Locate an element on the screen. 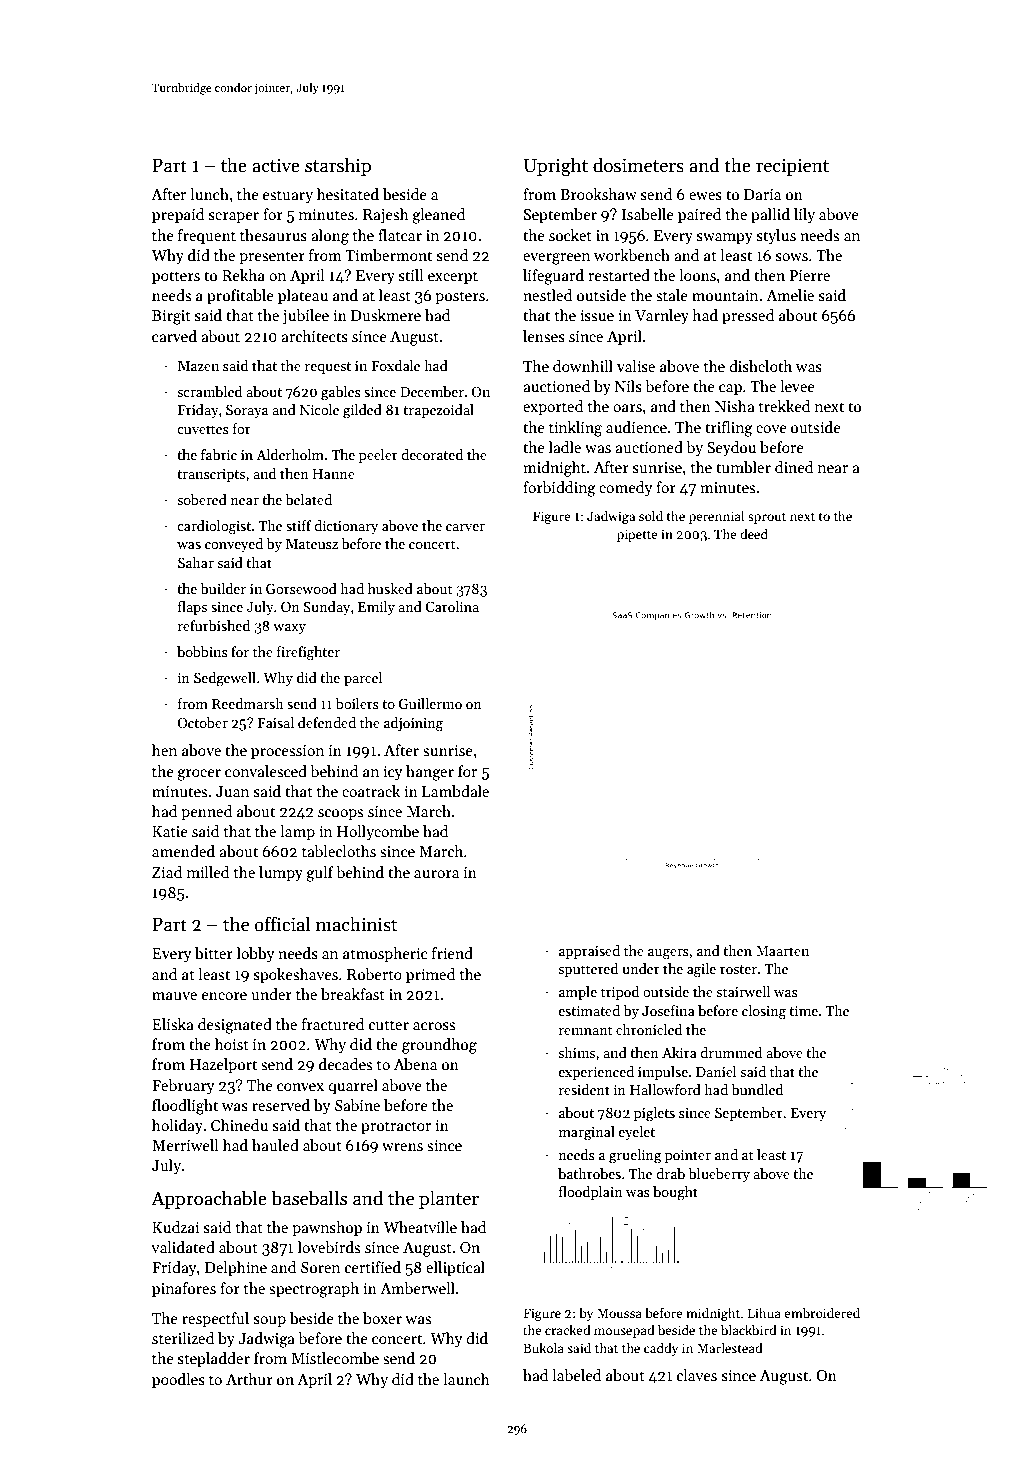 This screenshot has width=1014, height=1469. spokeshaves is located at coordinates (296, 975).
